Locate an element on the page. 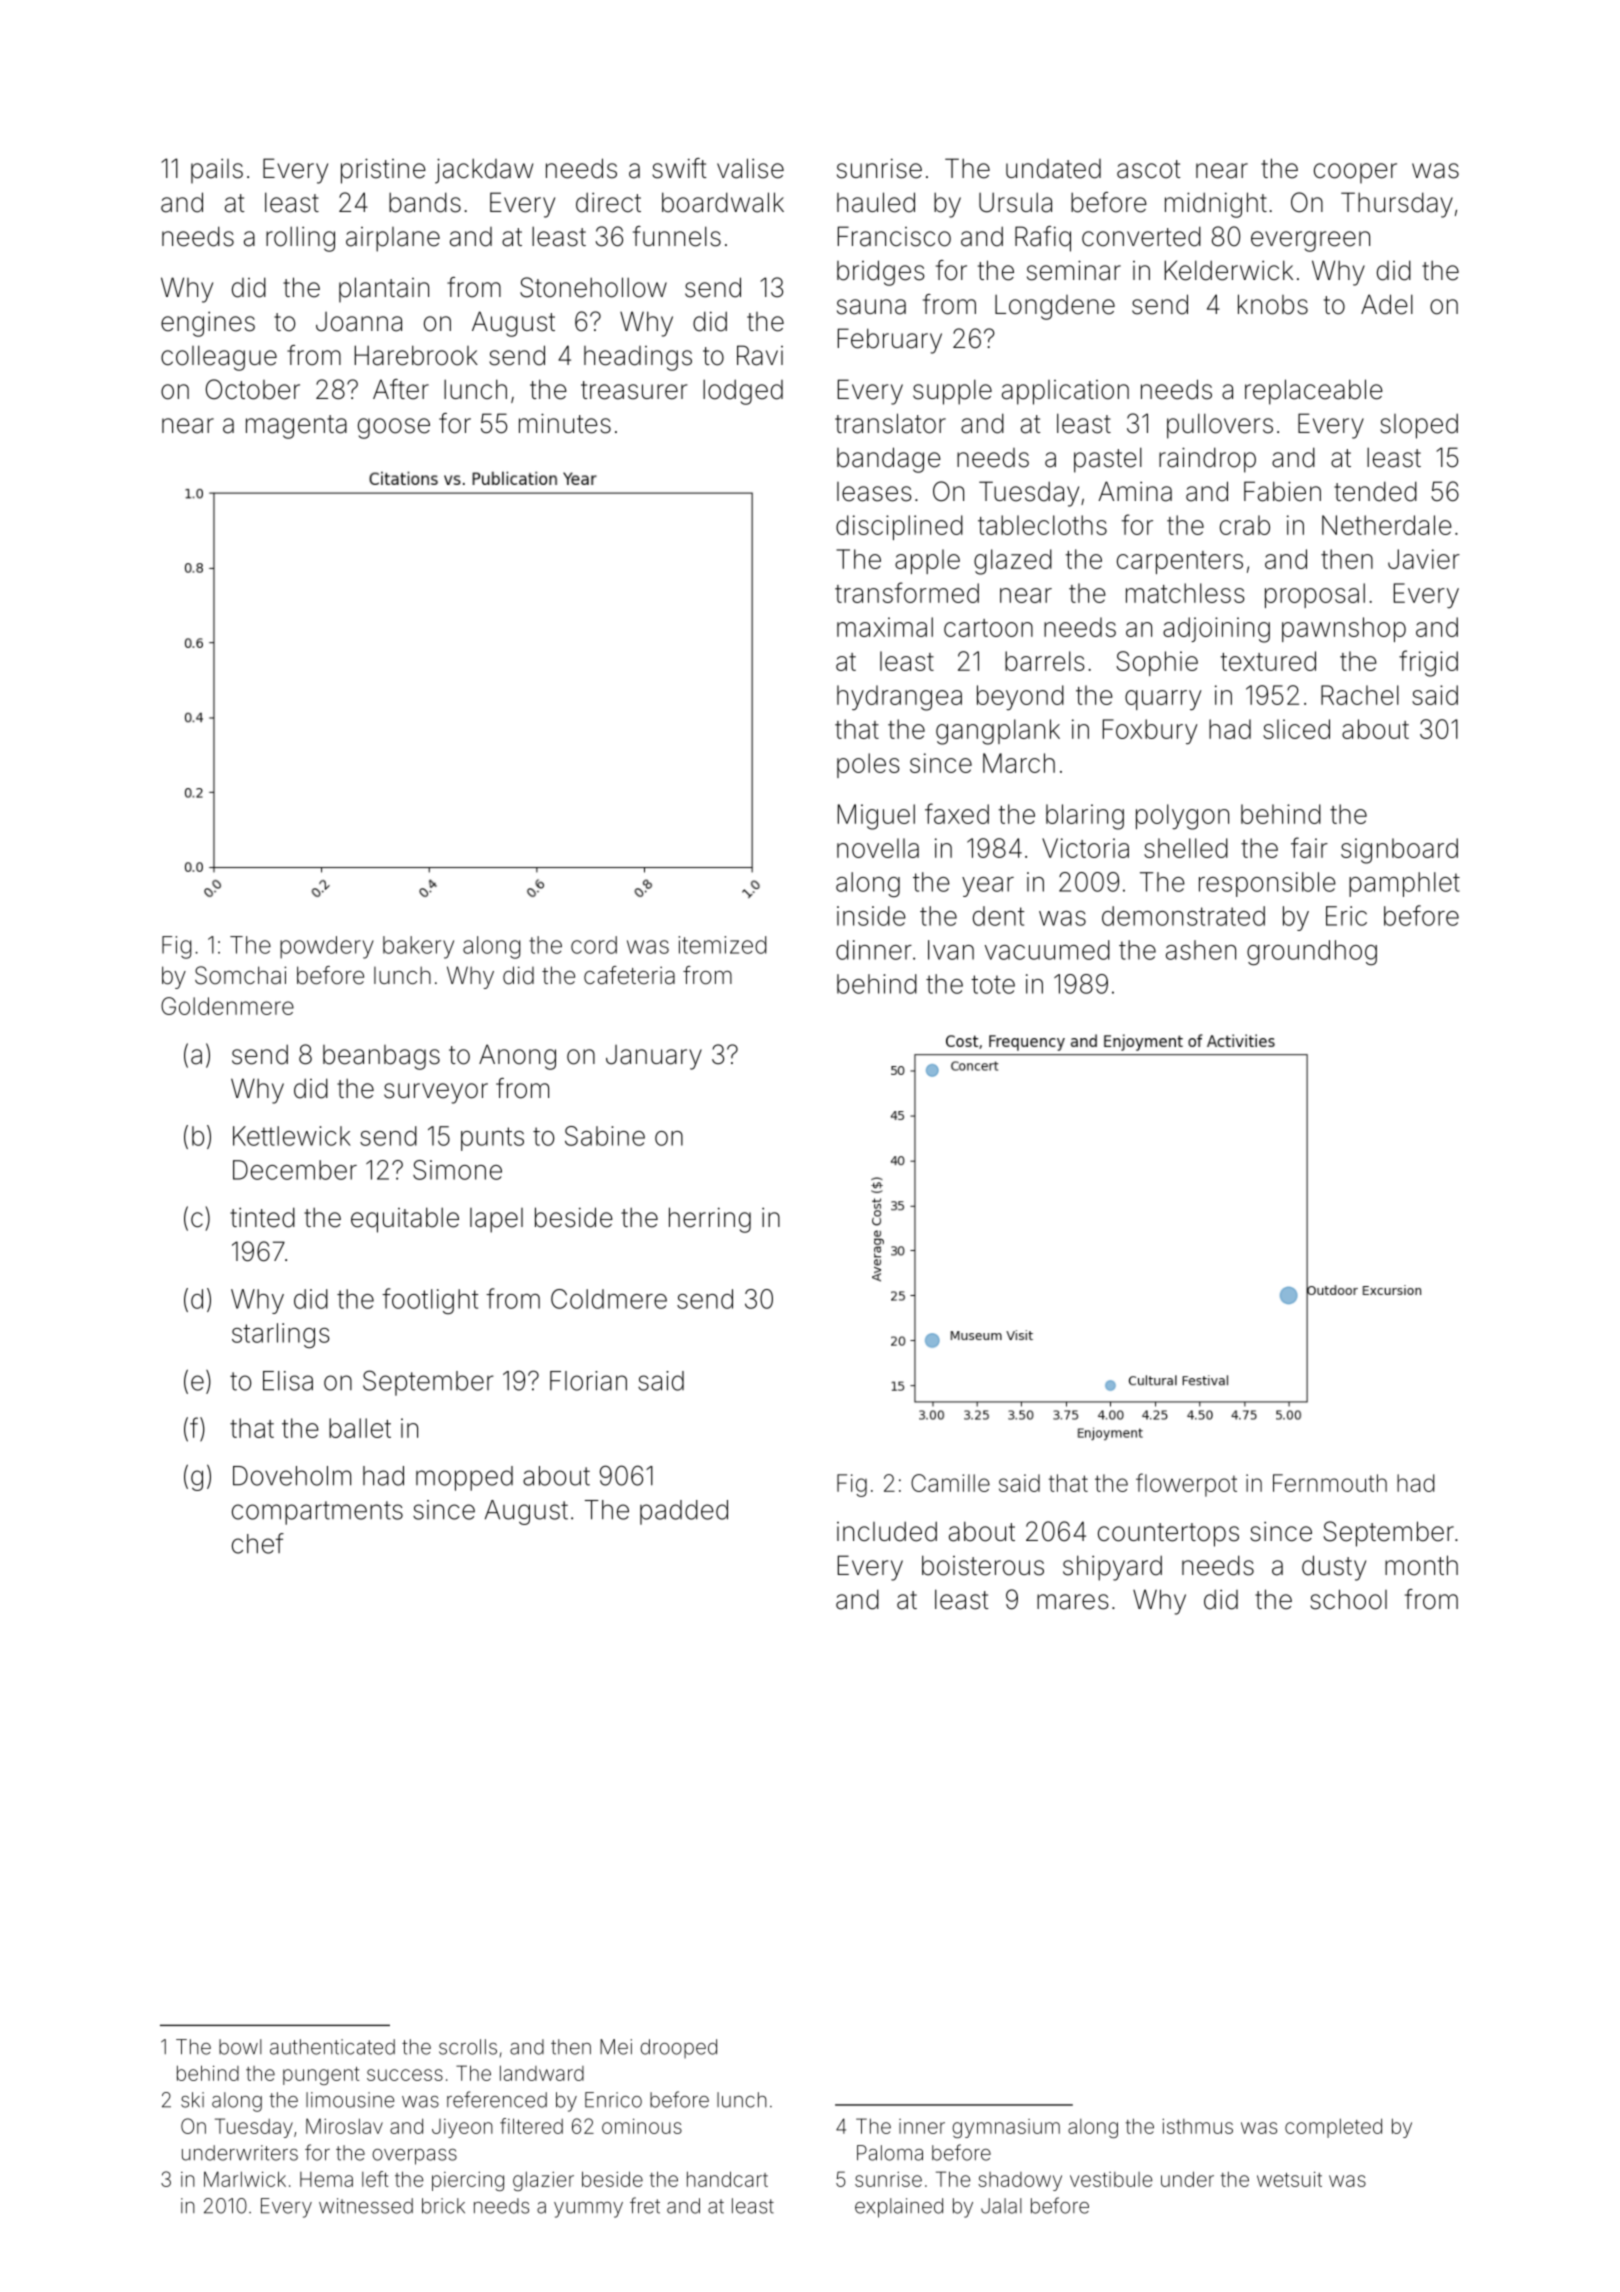 The height and width of the page is (2292, 1620). translator is located at coordinates (890, 423).
